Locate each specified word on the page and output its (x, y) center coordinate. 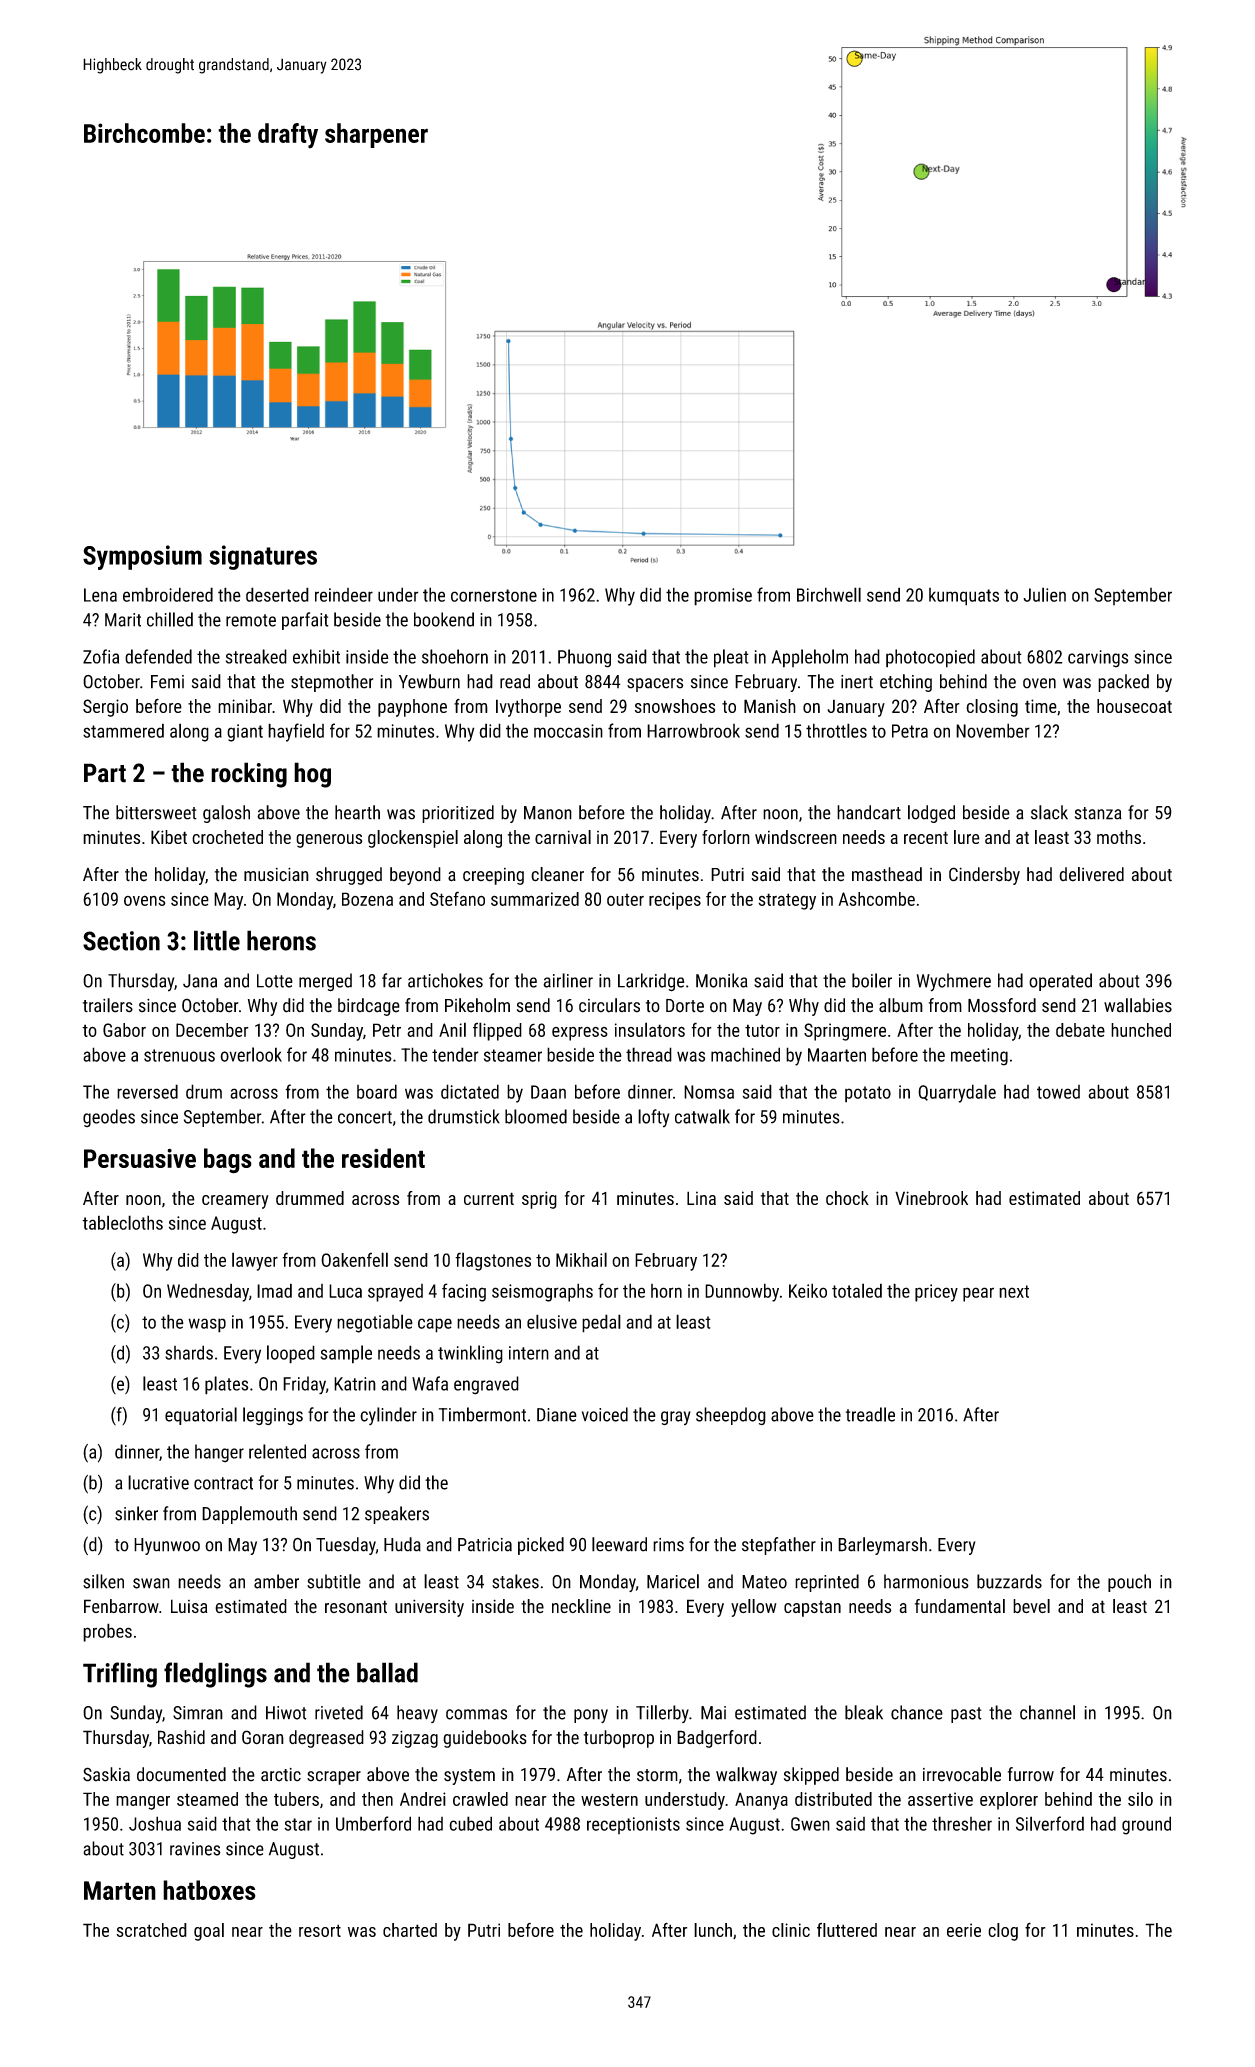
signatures (263, 557)
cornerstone (494, 595)
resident (383, 1158)
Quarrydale (957, 1093)
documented (181, 1774)
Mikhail (581, 1259)
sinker (136, 1513)
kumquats (964, 597)
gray (676, 1418)
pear (978, 1294)
